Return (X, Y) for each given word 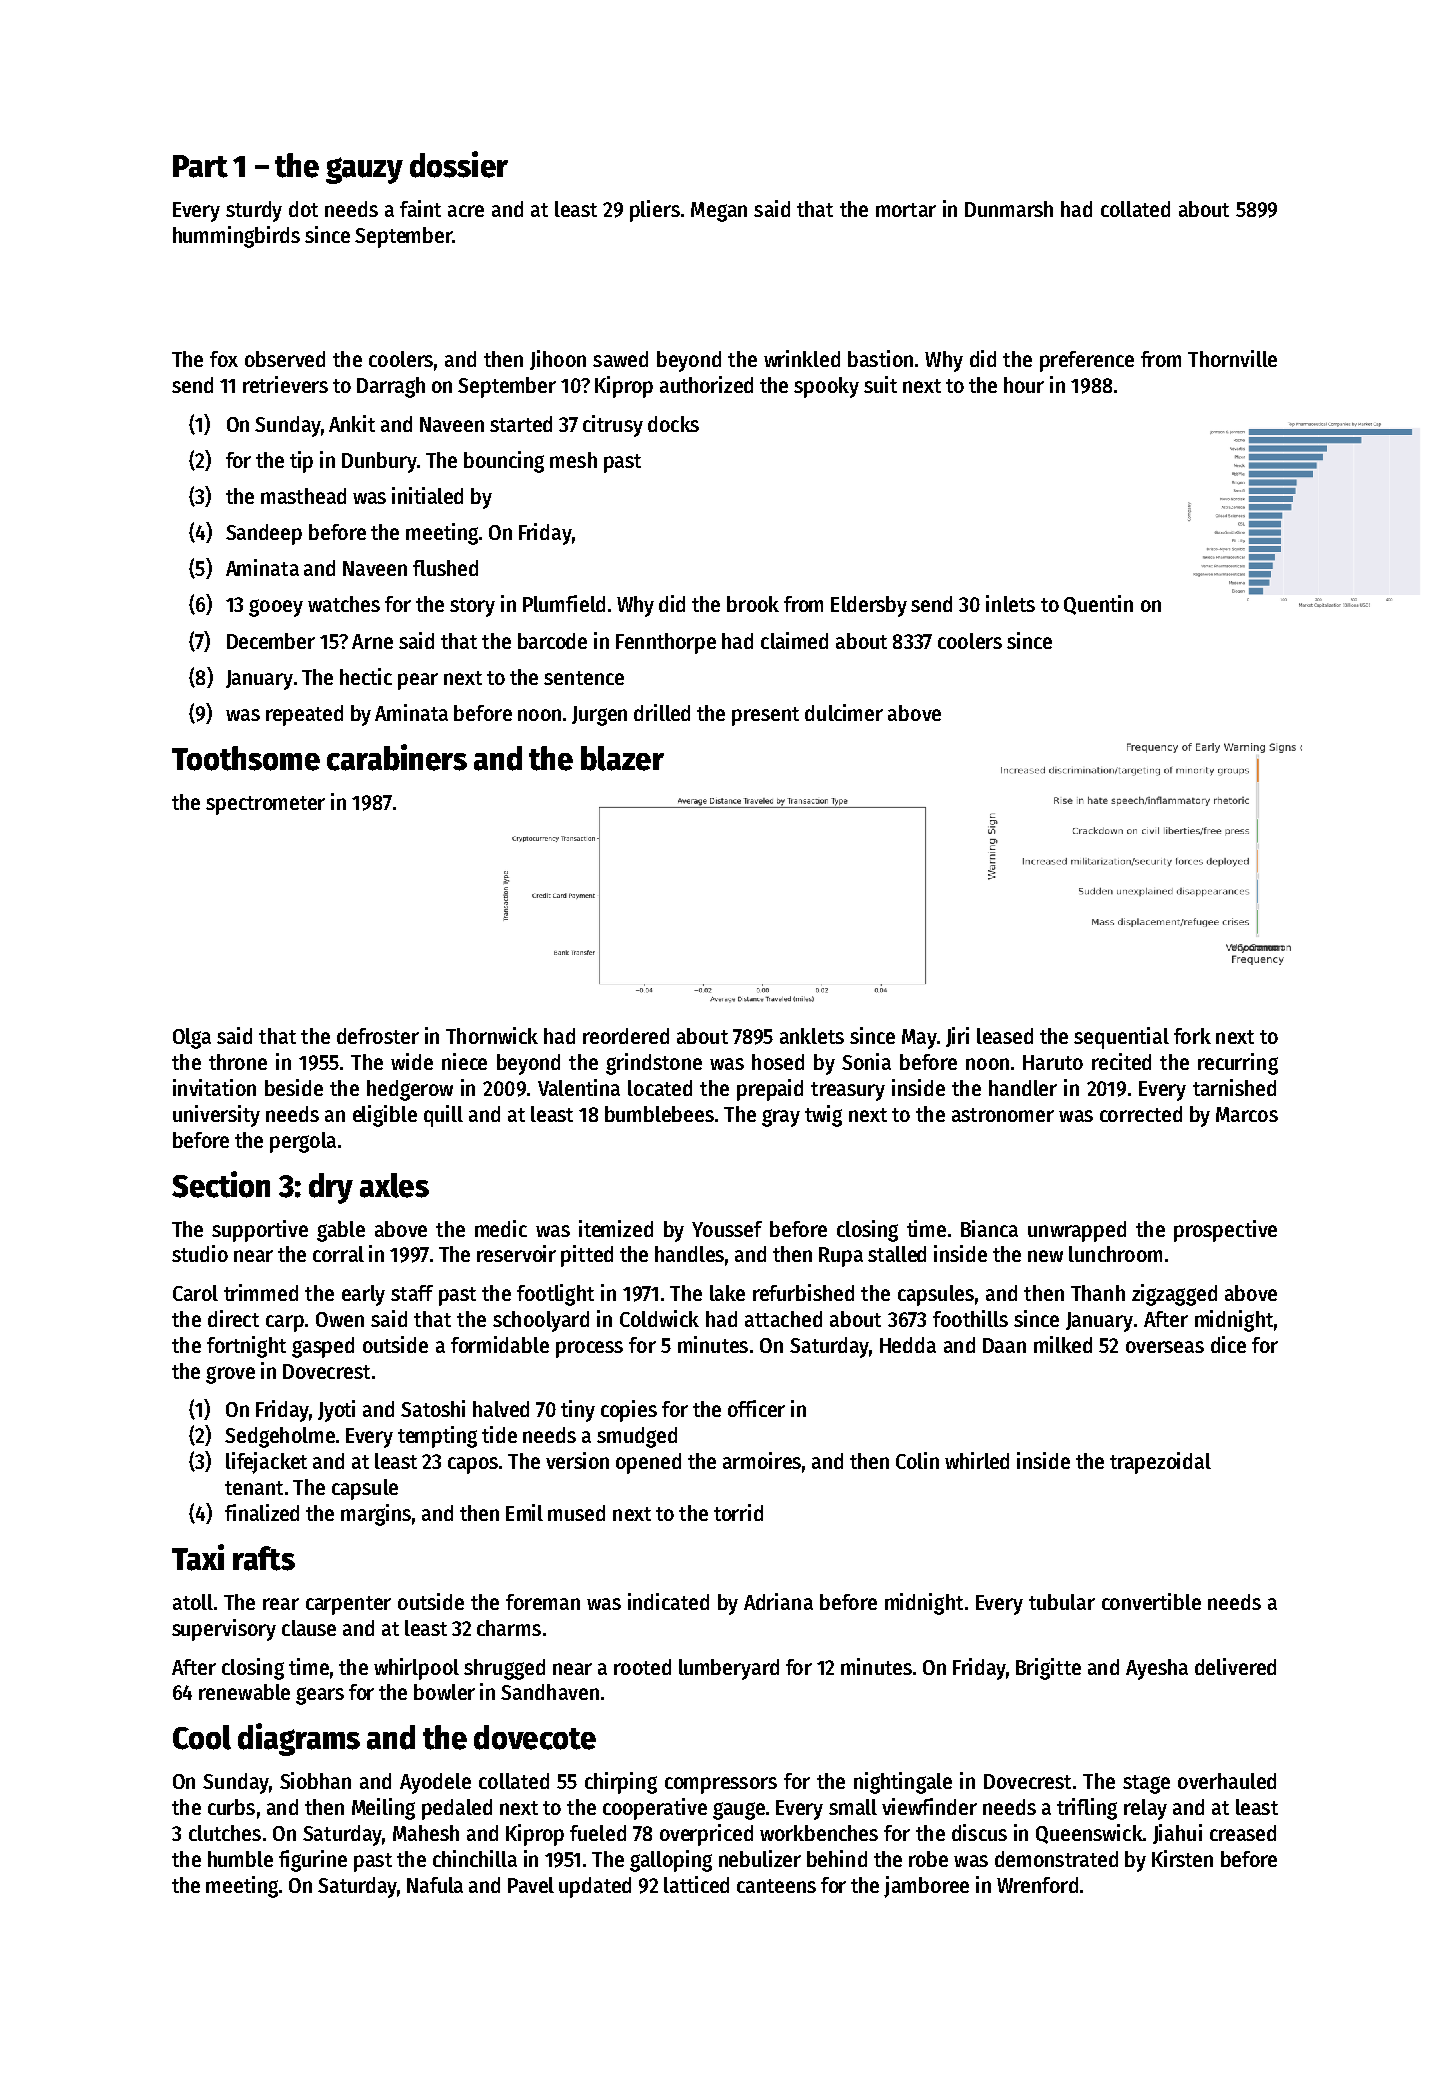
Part (200, 166)
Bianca (989, 1228)
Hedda (908, 1345)
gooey (276, 608)
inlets (1010, 603)
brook (753, 604)
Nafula (435, 1885)
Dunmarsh (1009, 209)
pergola (303, 1142)
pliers (655, 211)
